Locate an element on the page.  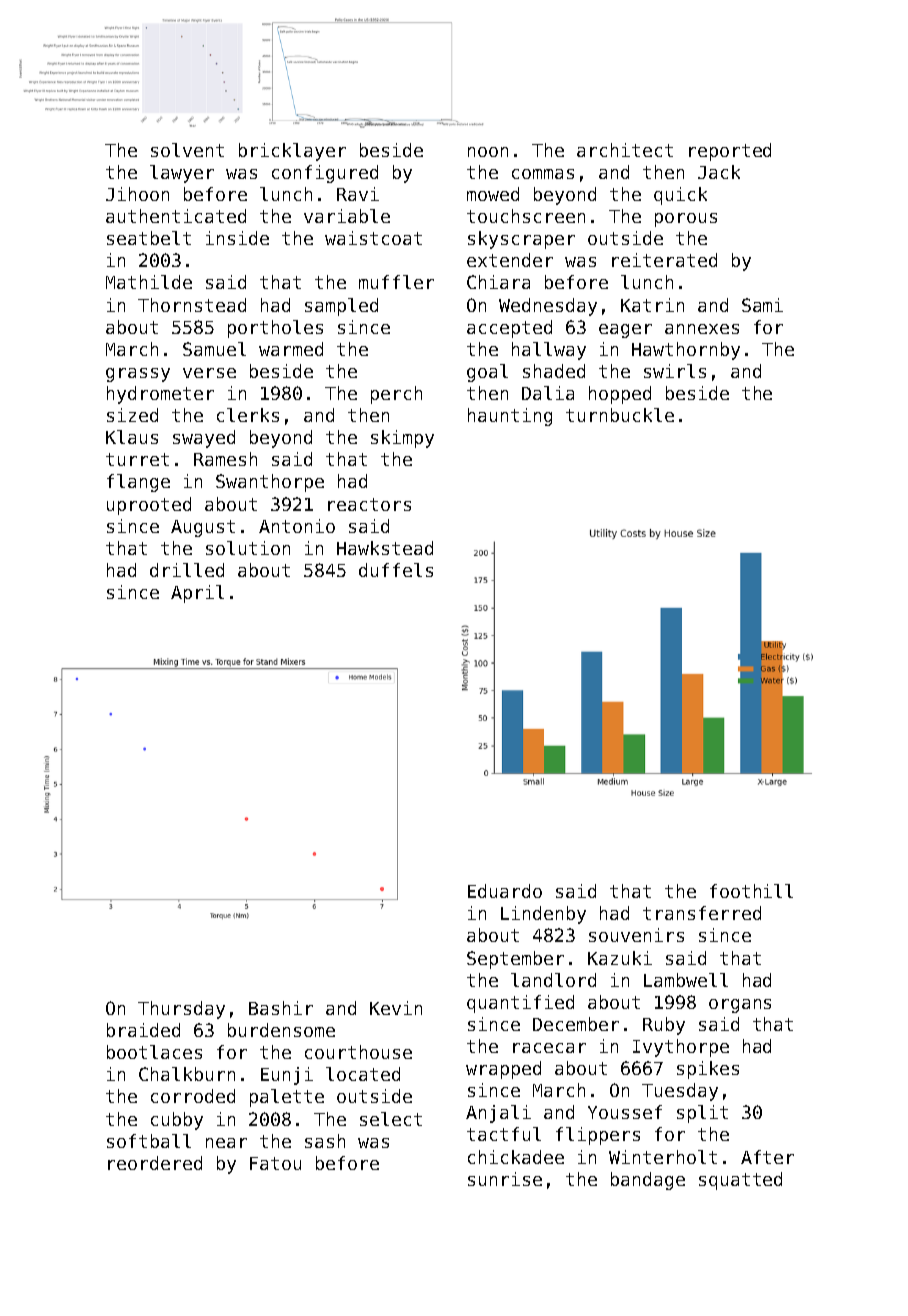
turnbuckle is located at coordinates (620, 415).
